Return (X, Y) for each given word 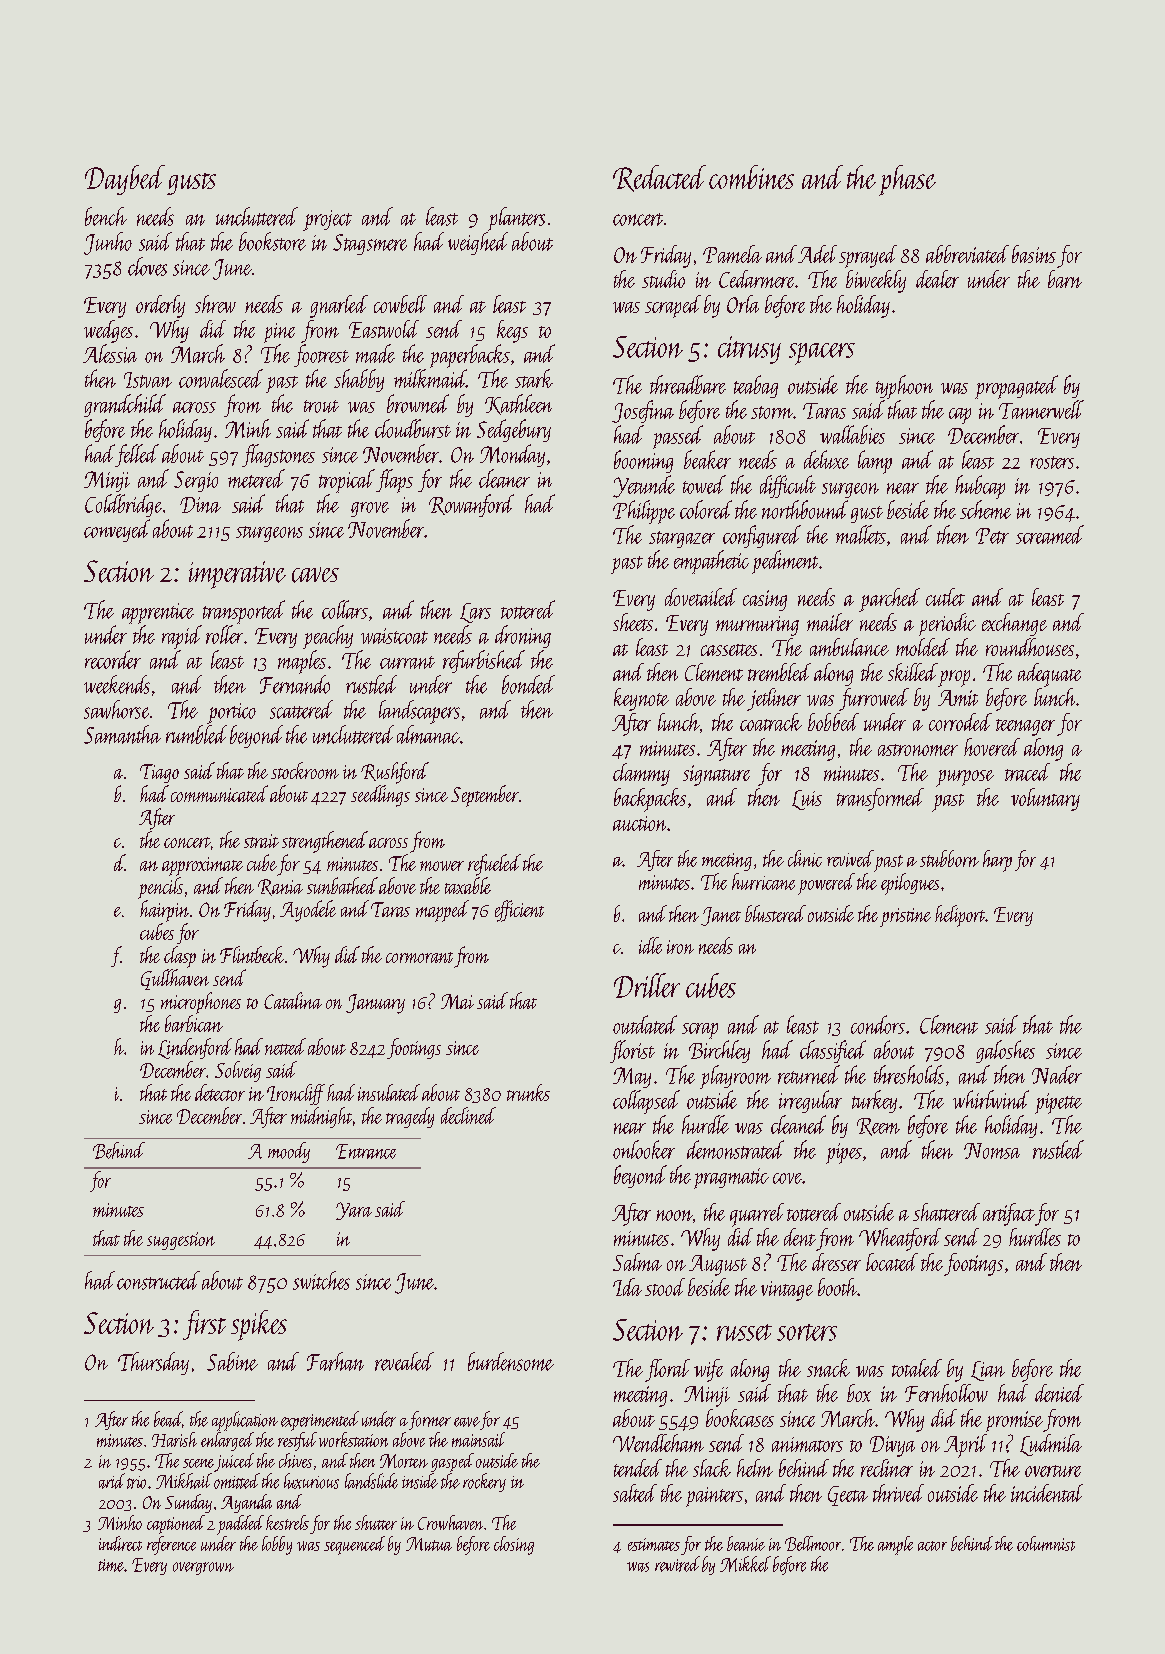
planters (516, 219)
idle (650, 945)
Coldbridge (123, 505)
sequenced (354, 1545)
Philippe (644, 512)
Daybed (125, 180)
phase (907, 180)
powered (826, 884)
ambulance (849, 647)
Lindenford (195, 1048)
